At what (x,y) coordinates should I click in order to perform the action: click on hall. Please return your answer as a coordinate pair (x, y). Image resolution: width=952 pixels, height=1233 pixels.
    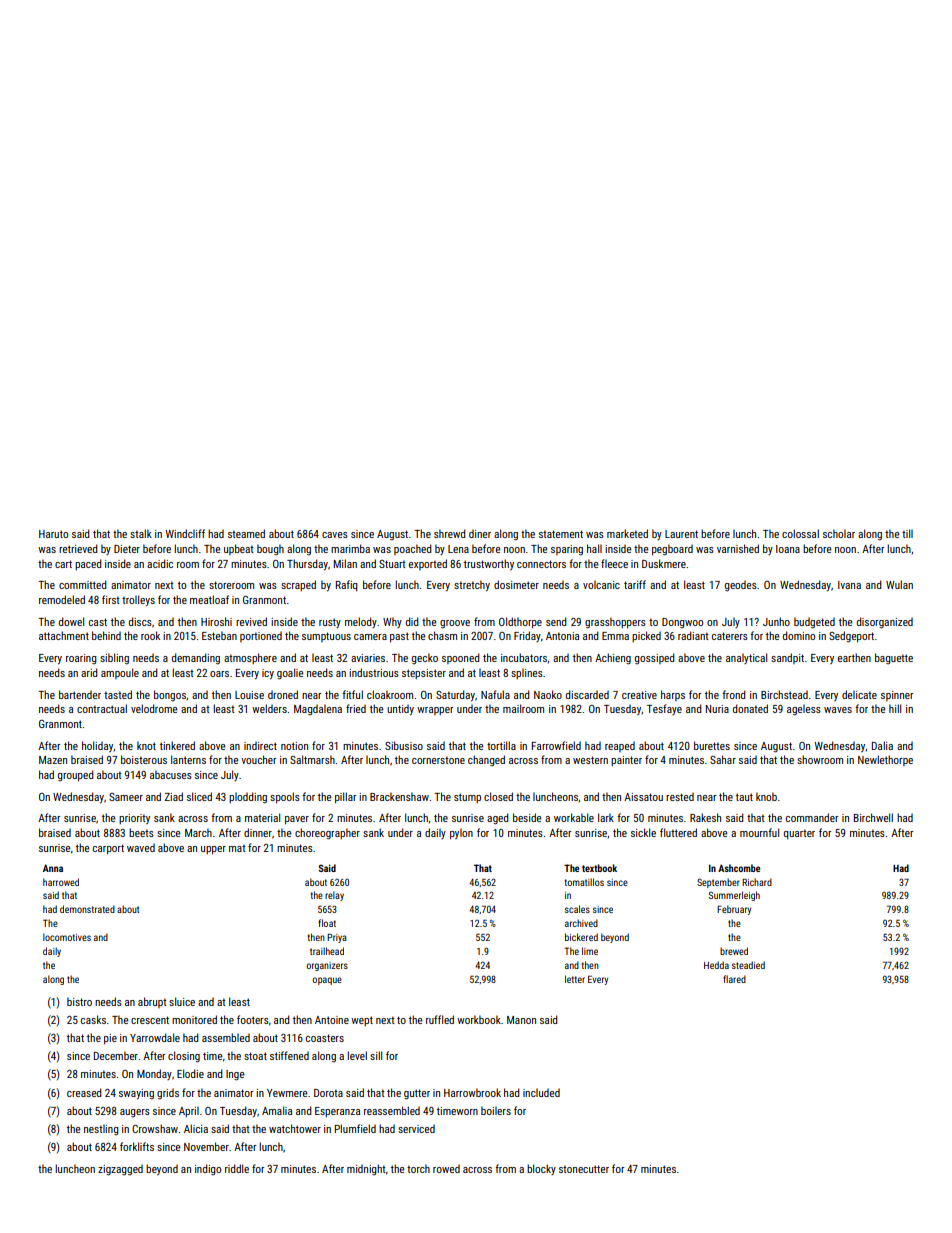
    Looking at the image, I should click on (594, 548).
